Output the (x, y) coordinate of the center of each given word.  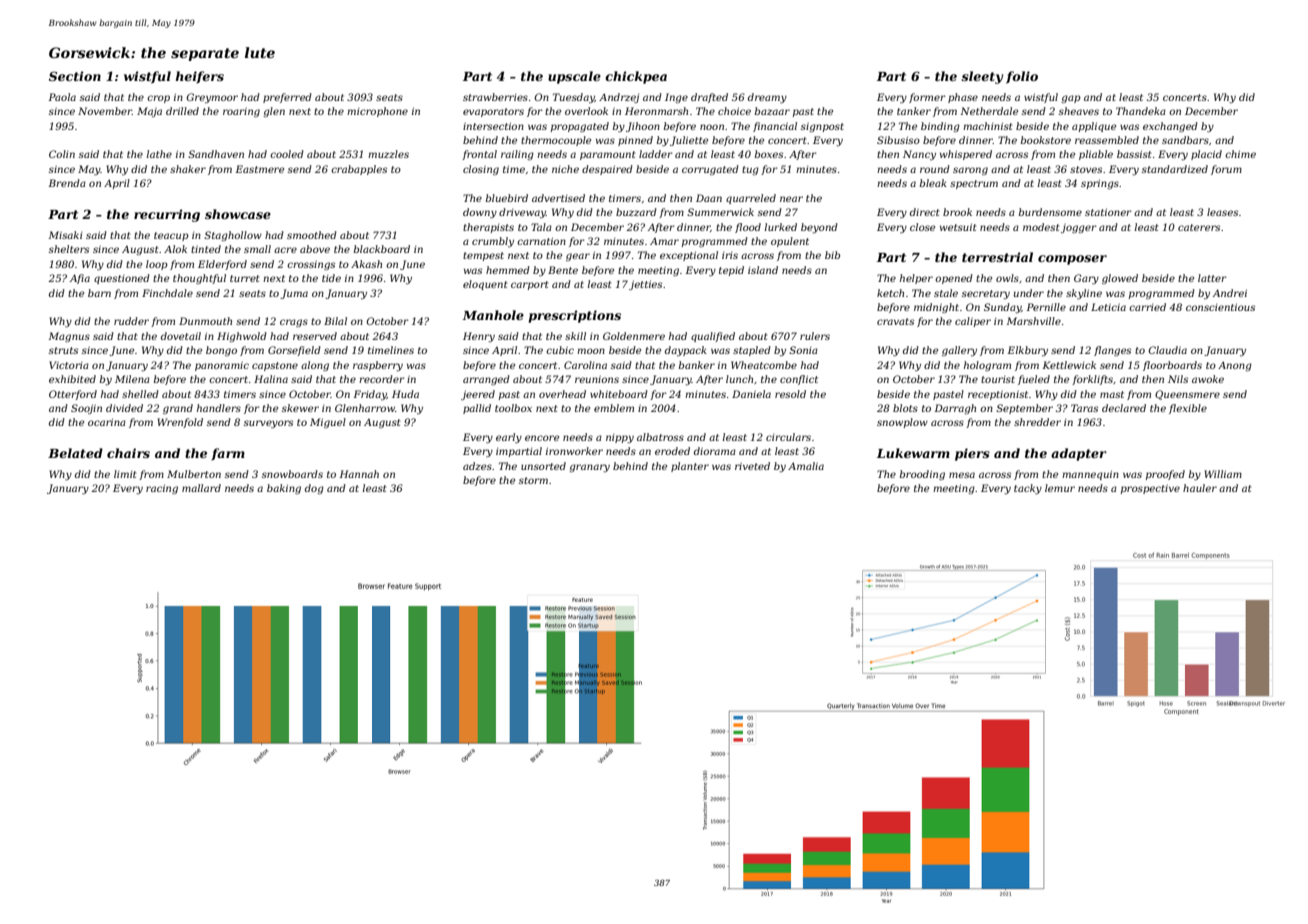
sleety (982, 77)
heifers (200, 77)
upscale (574, 77)
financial (775, 127)
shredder (1037, 422)
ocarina (107, 422)
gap (1071, 99)
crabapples (359, 170)
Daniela (751, 394)
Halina (271, 379)
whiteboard (619, 394)
